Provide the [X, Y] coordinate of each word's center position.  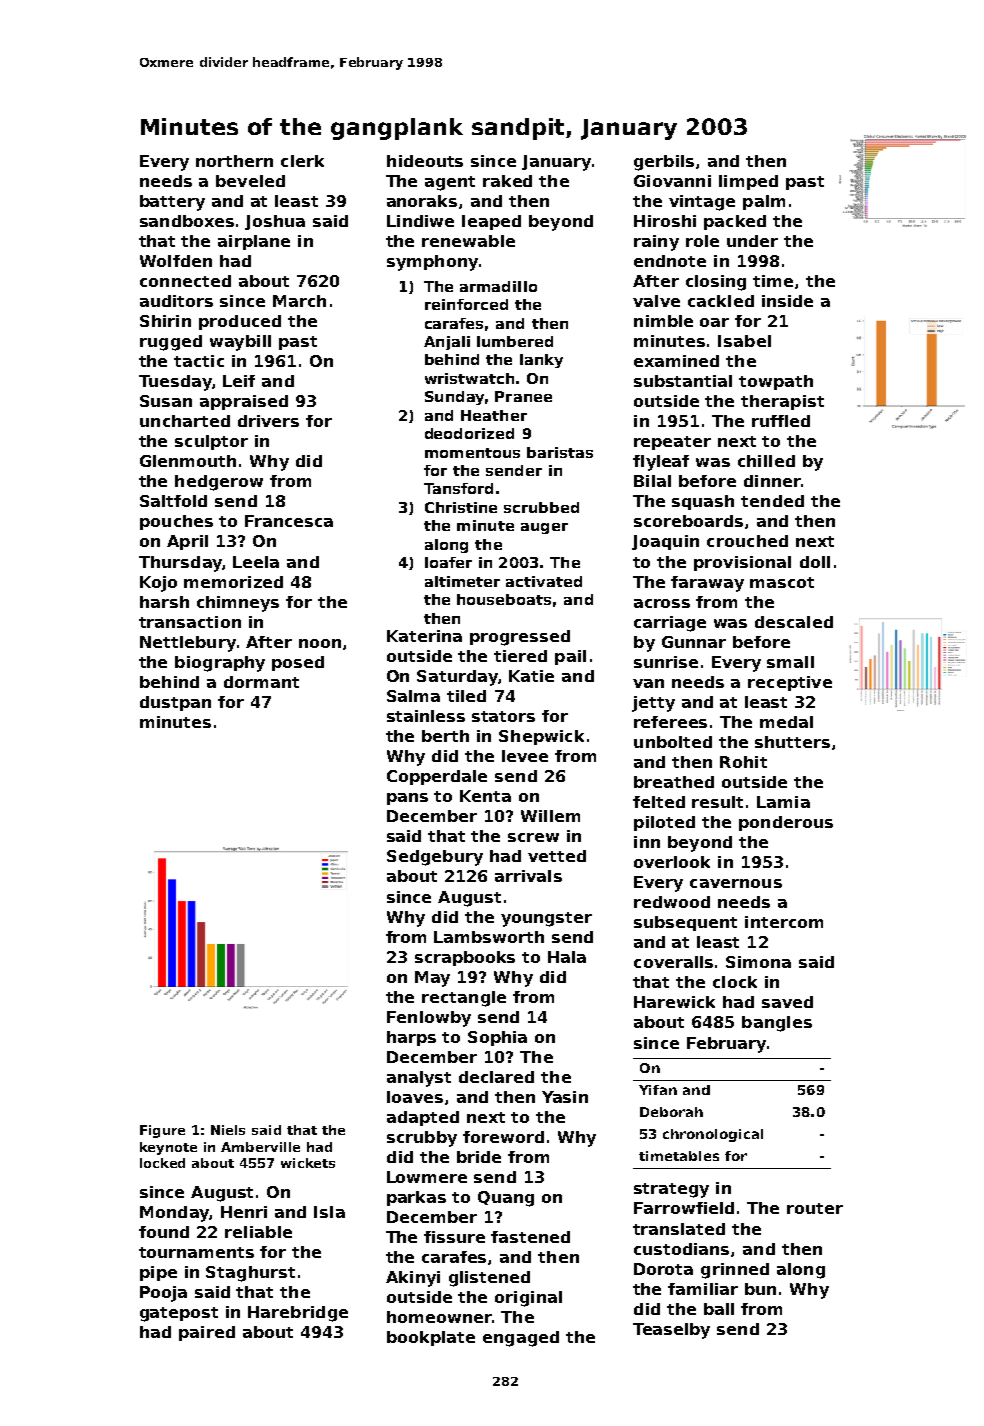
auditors [176, 301]
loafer [448, 562]
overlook [672, 862]
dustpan [175, 703]
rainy [656, 243]
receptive [790, 683]
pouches [176, 522]
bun [760, 1289]
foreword [503, 1137]
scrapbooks [465, 958]
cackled [721, 301]
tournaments [196, 1252]
